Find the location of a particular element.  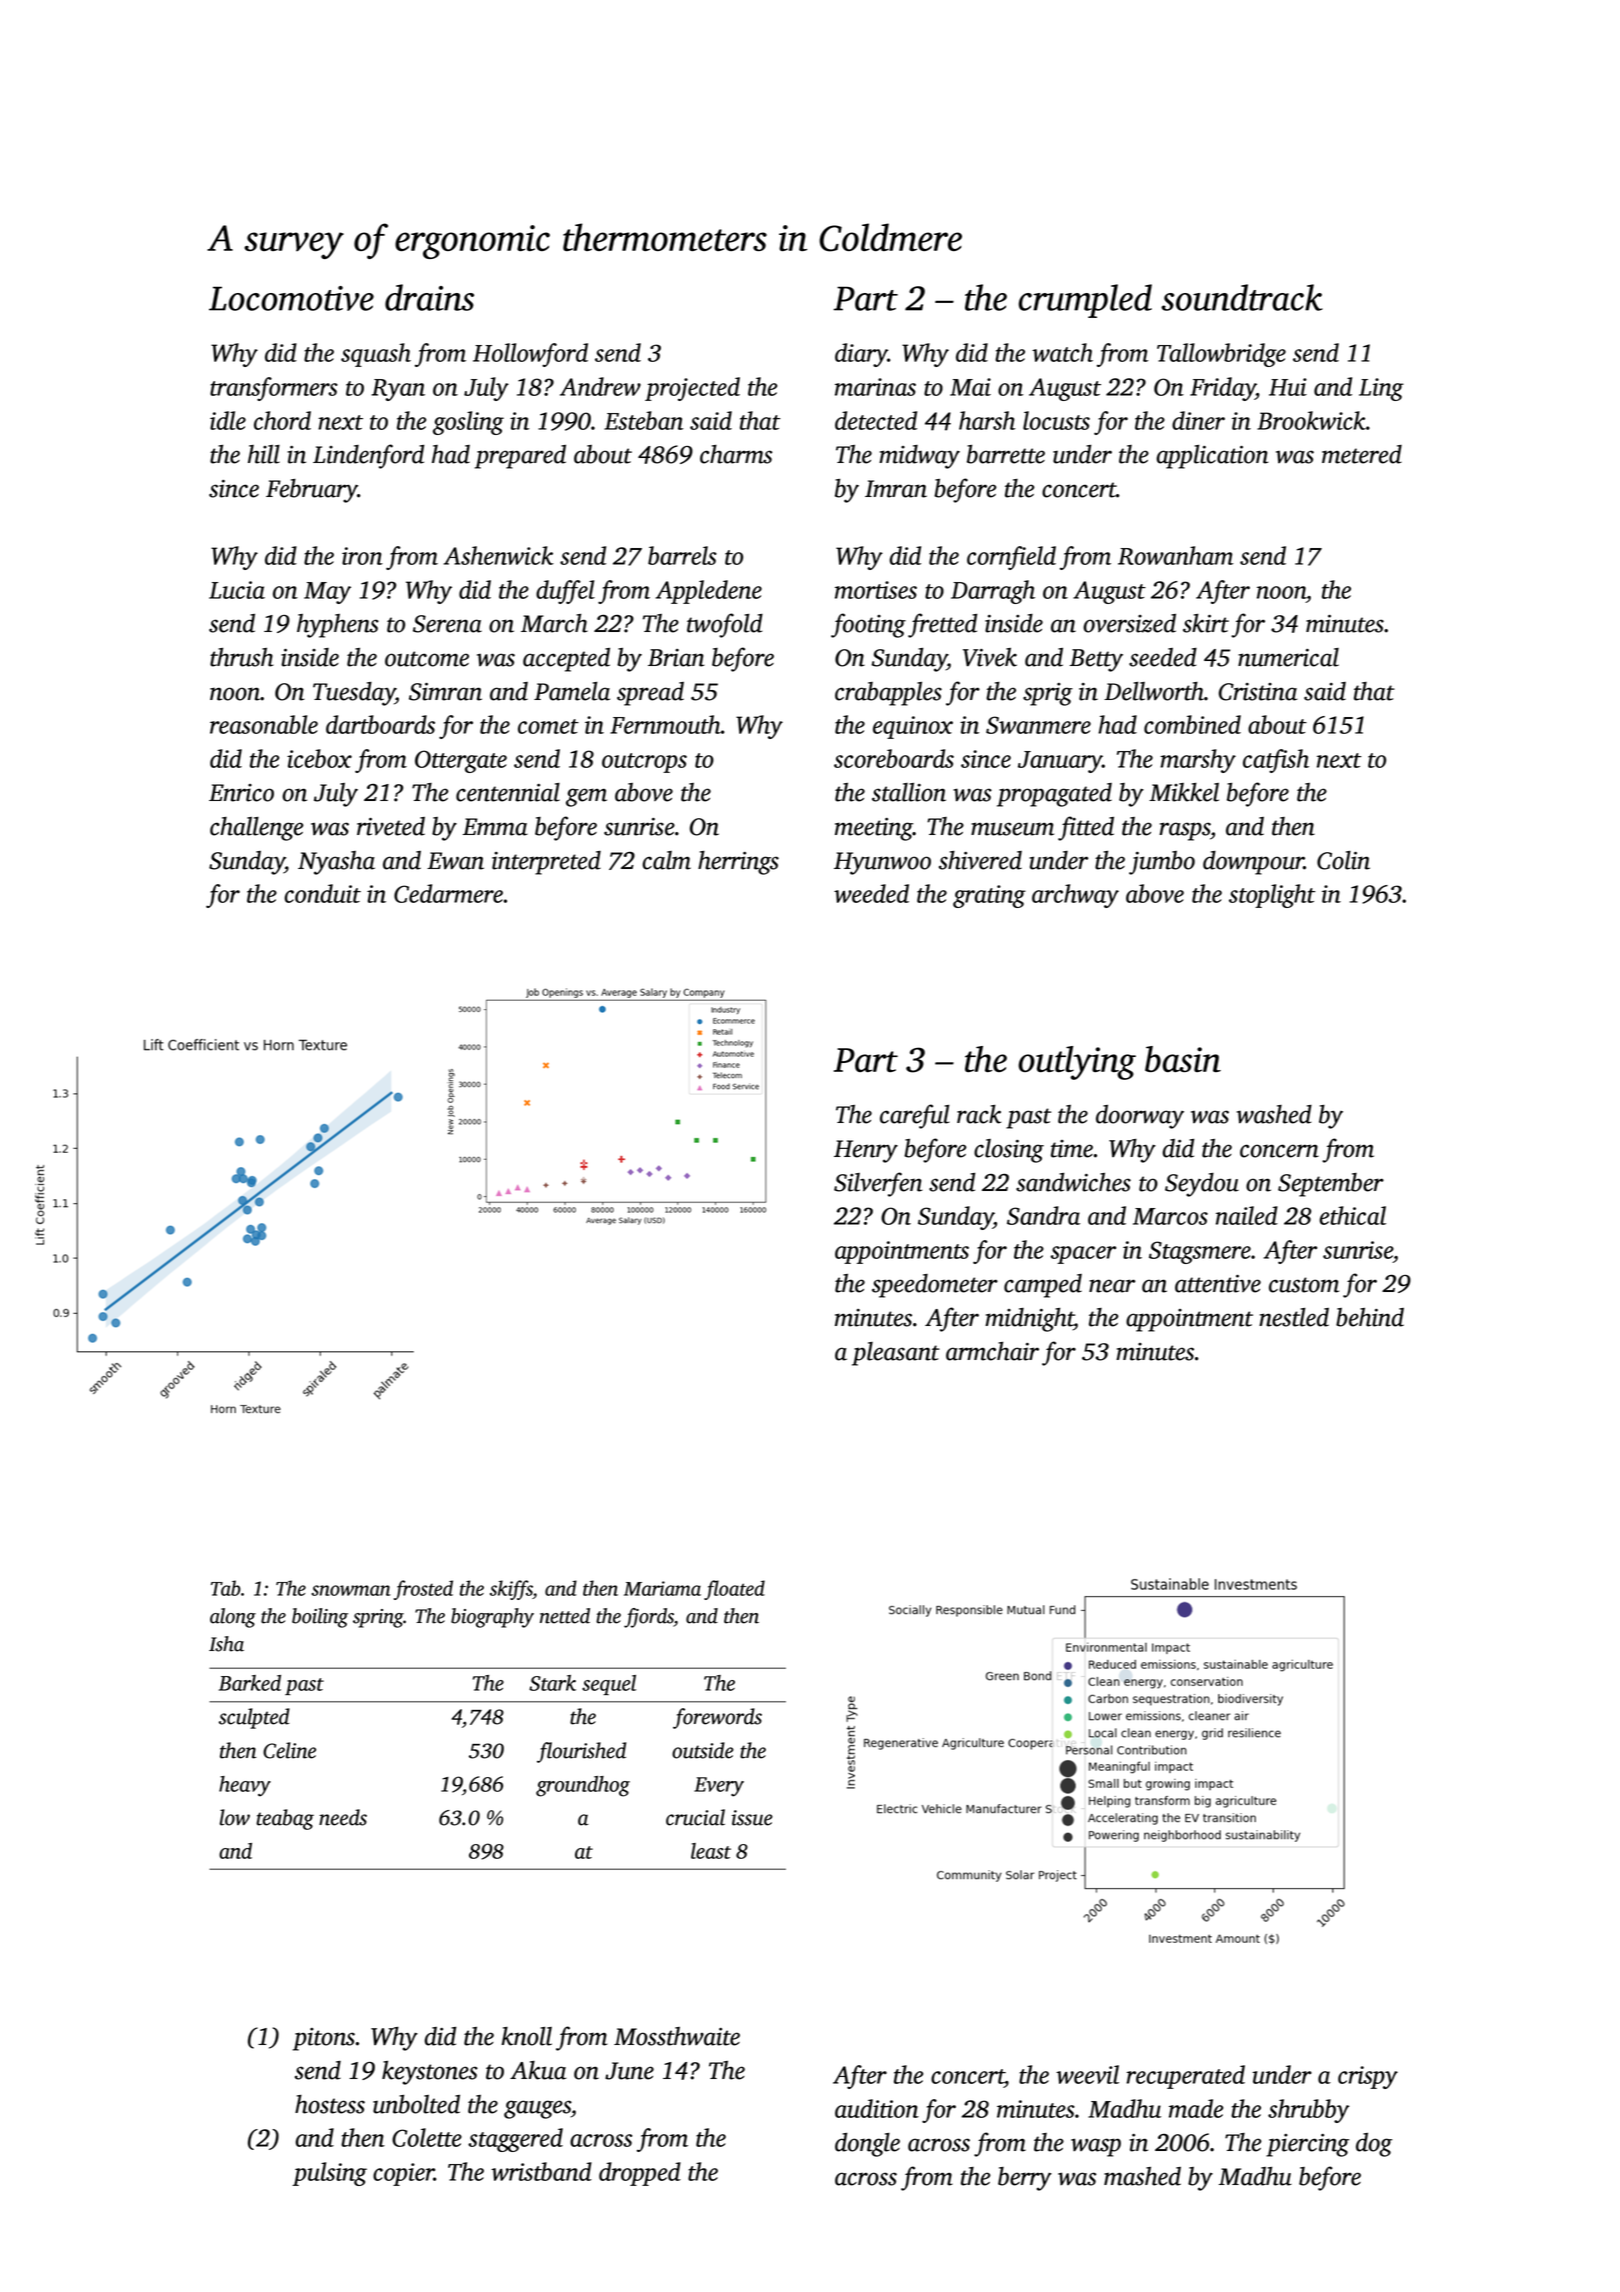

Locomotive is located at coordinates (291, 298).
